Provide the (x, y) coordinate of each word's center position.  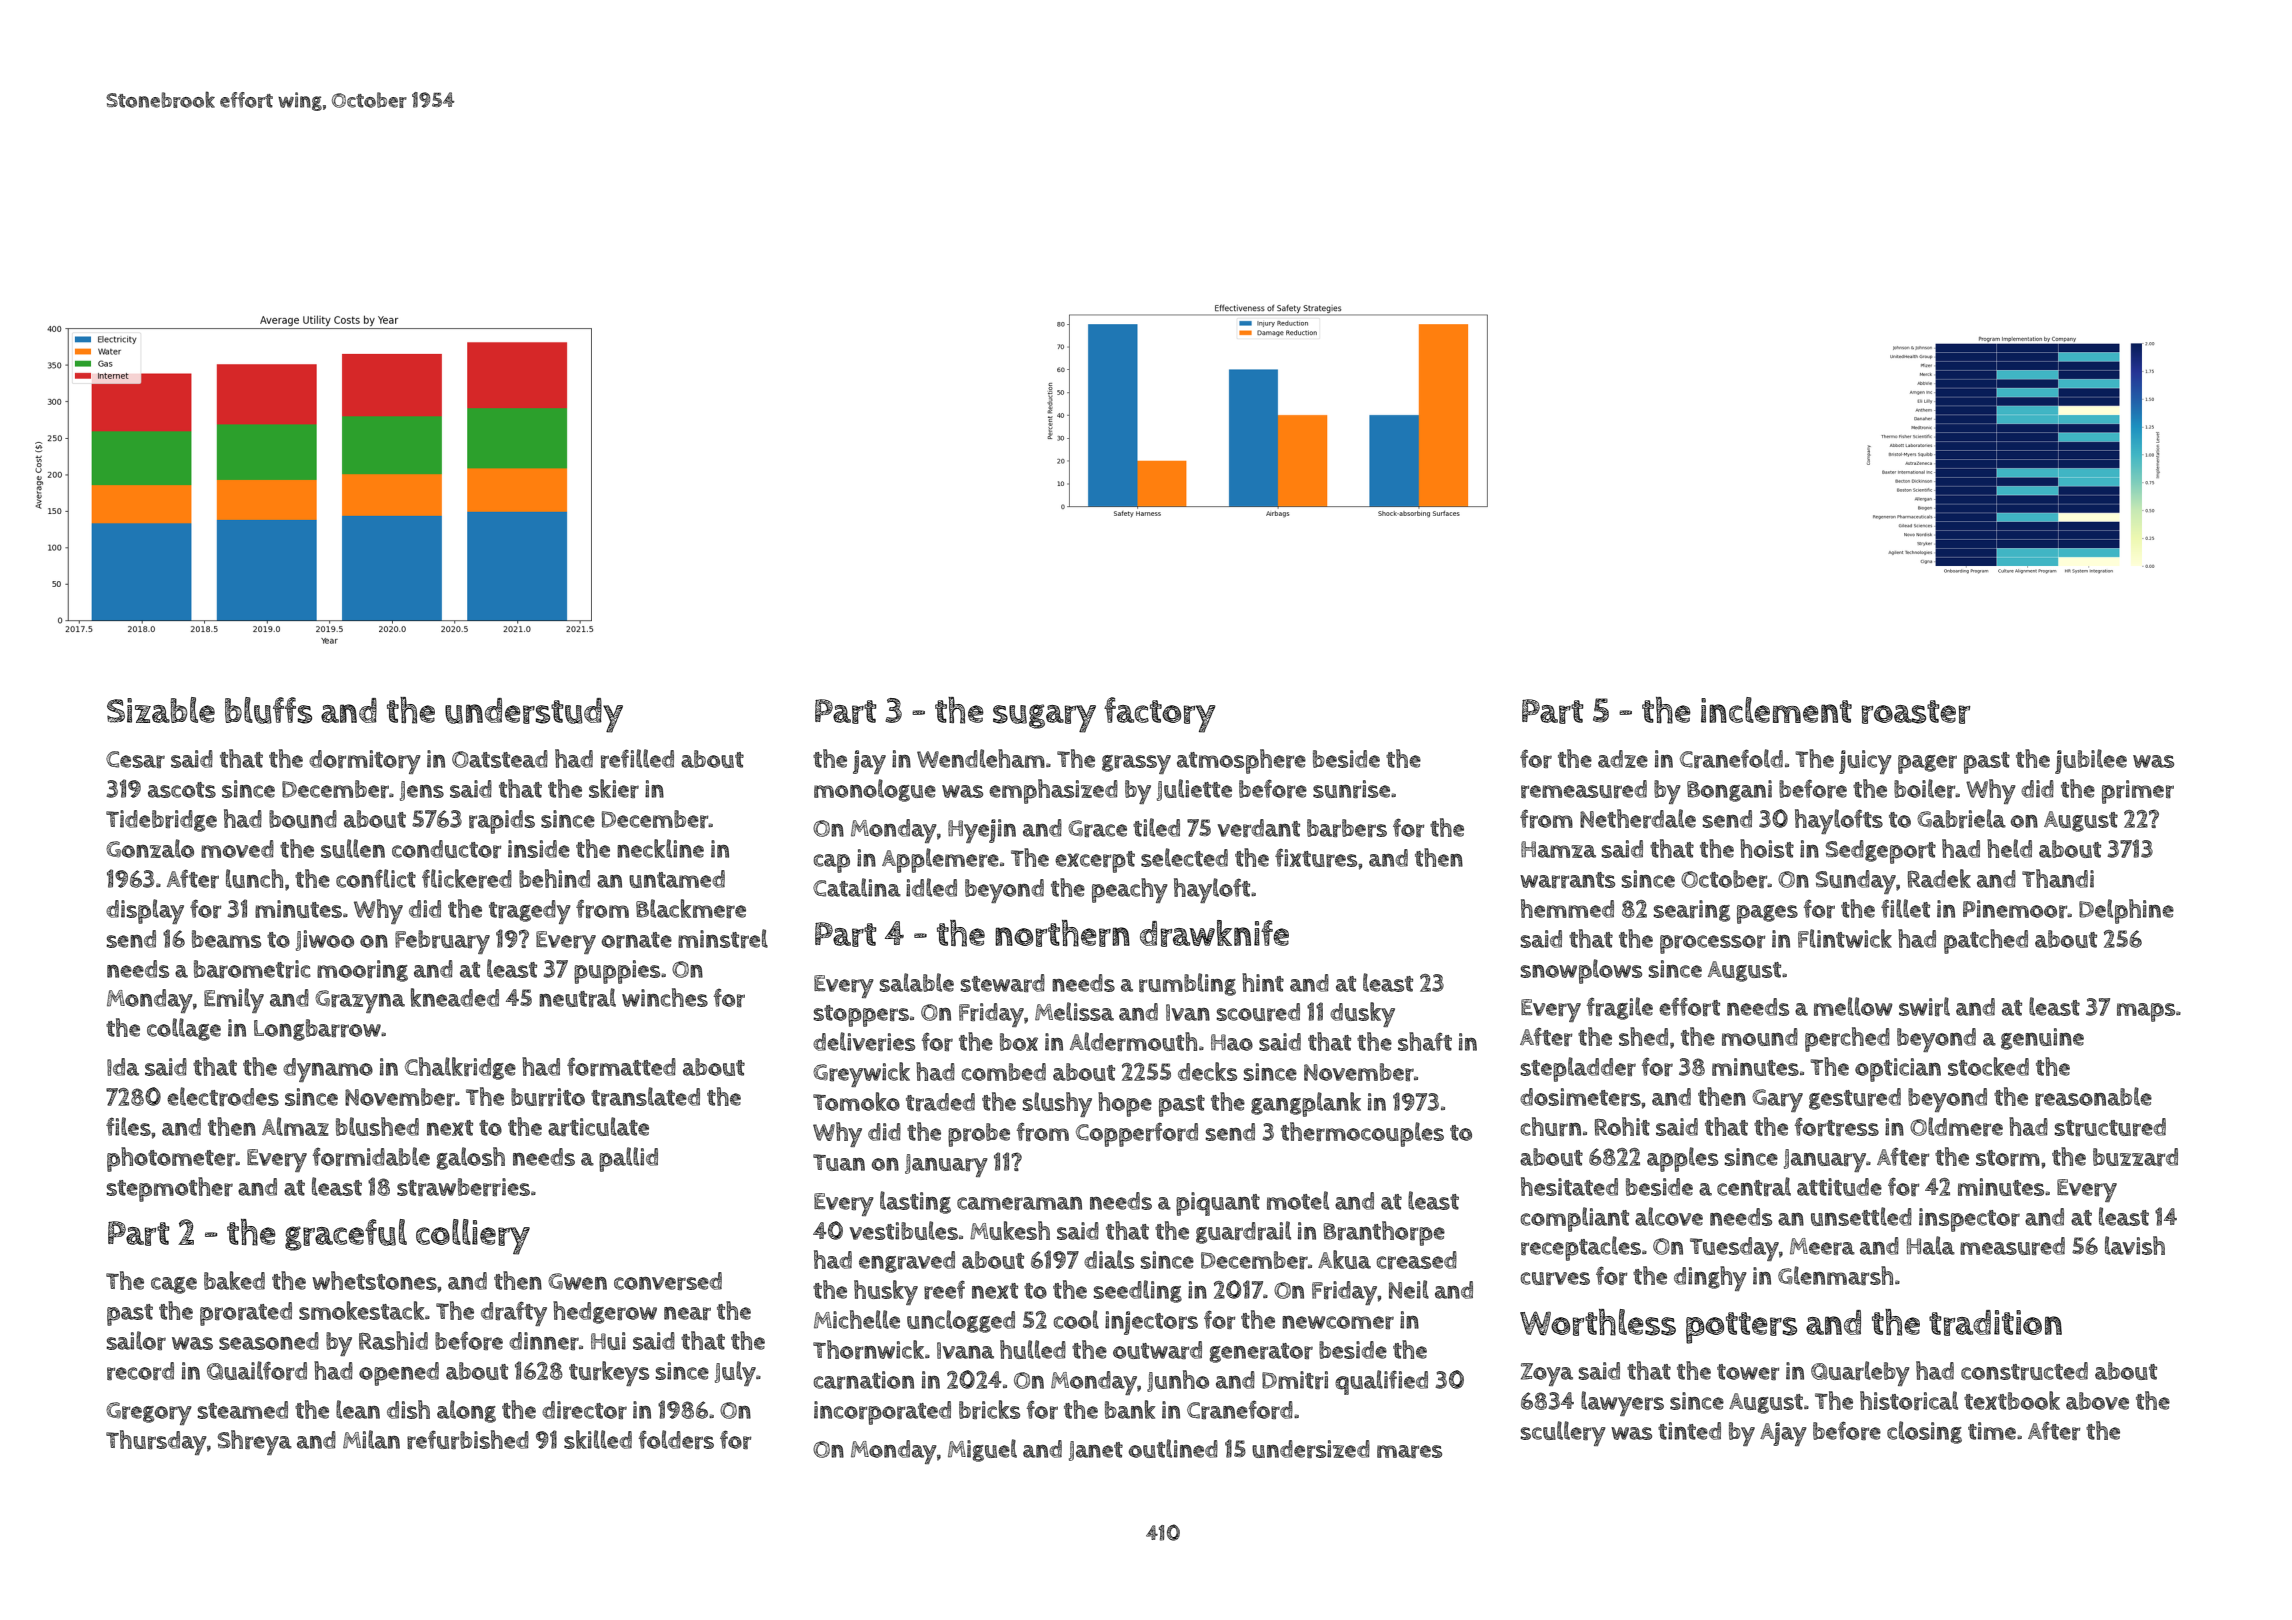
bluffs (268, 710)
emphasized (1053, 791)
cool (1076, 1319)
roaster (1916, 712)
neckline (660, 848)
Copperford (1137, 1134)
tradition (1995, 1323)
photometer (171, 1159)
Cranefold (1731, 758)
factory (1160, 715)
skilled (598, 1439)
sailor (136, 1340)
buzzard (2135, 1157)
